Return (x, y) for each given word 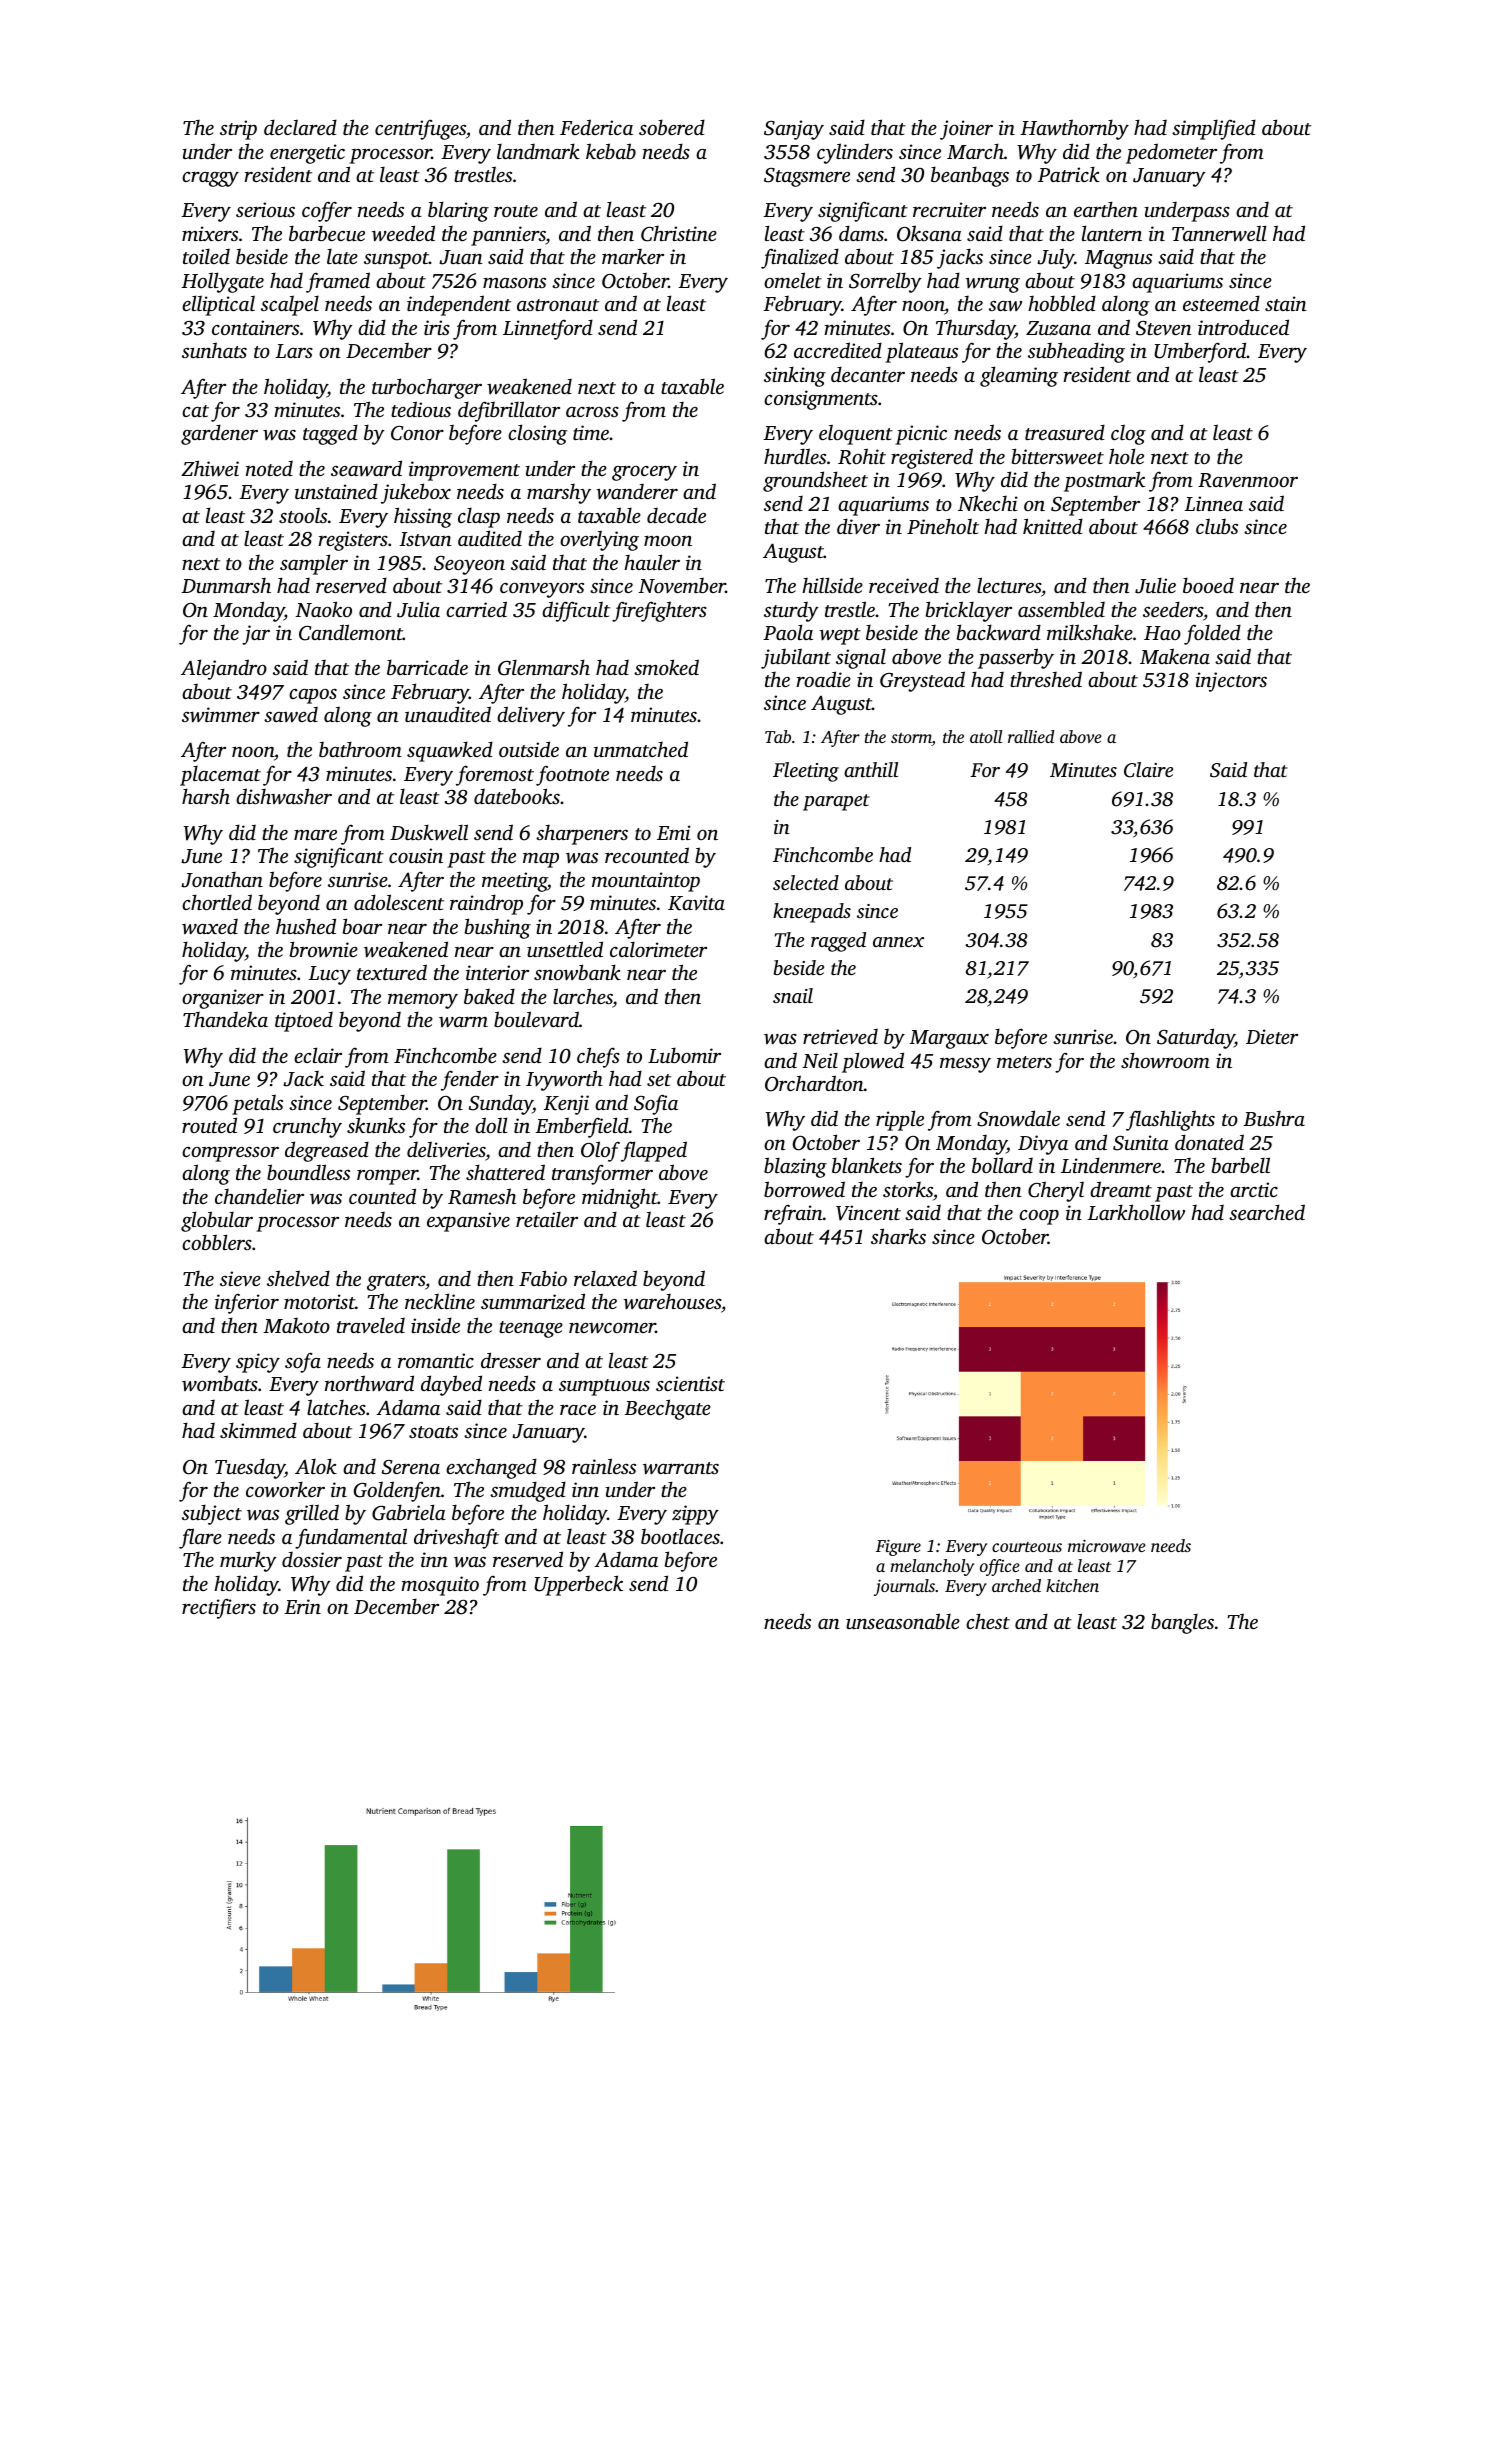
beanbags (970, 176)
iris (437, 327)
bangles (1182, 1623)
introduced (1243, 327)
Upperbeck (578, 1585)
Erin (302, 1606)
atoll (986, 736)
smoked (666, 667)
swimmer (221, 715)
